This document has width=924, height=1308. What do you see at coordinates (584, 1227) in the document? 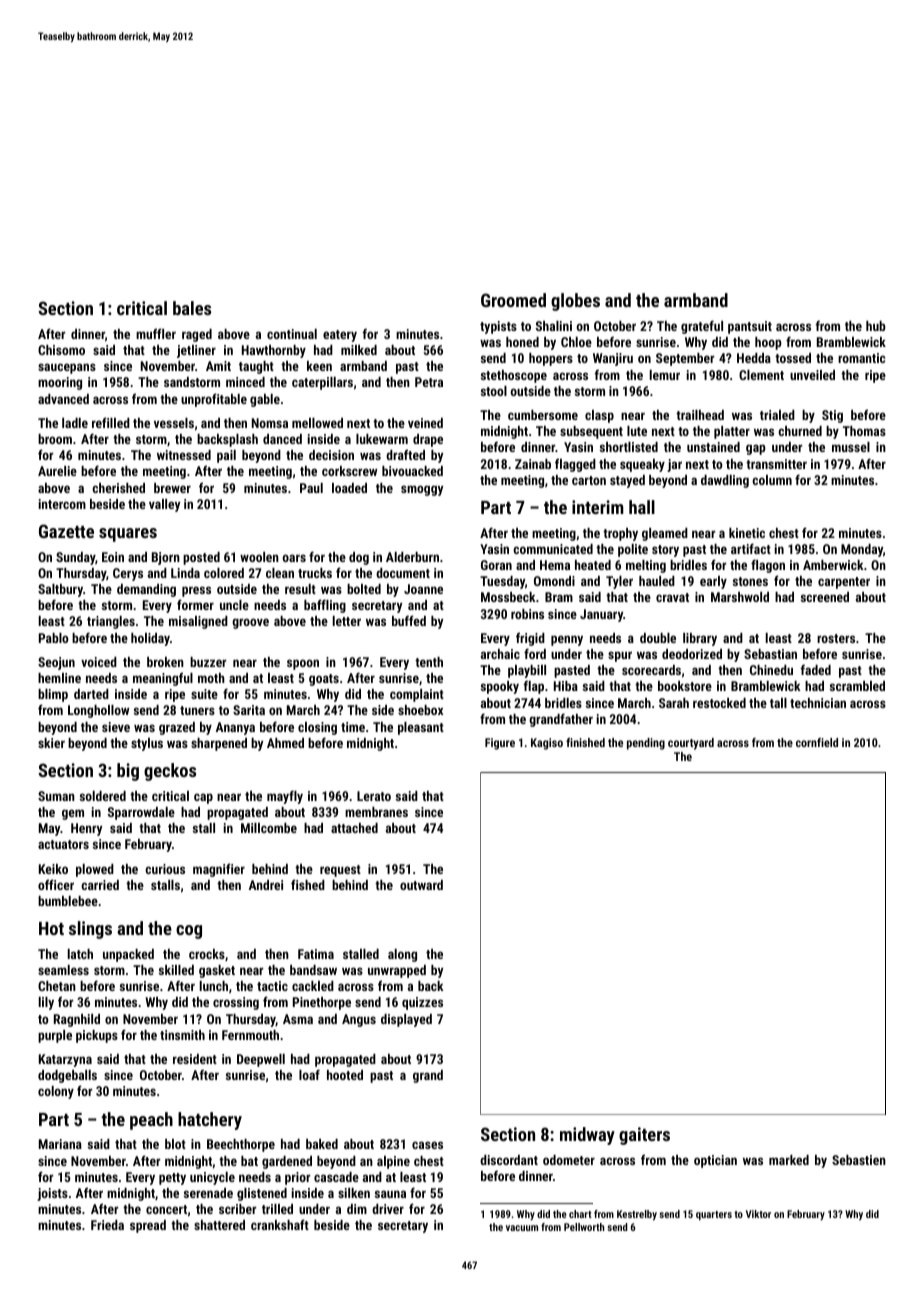
I see `Pellworth` at bounding box center [584, 1227].
